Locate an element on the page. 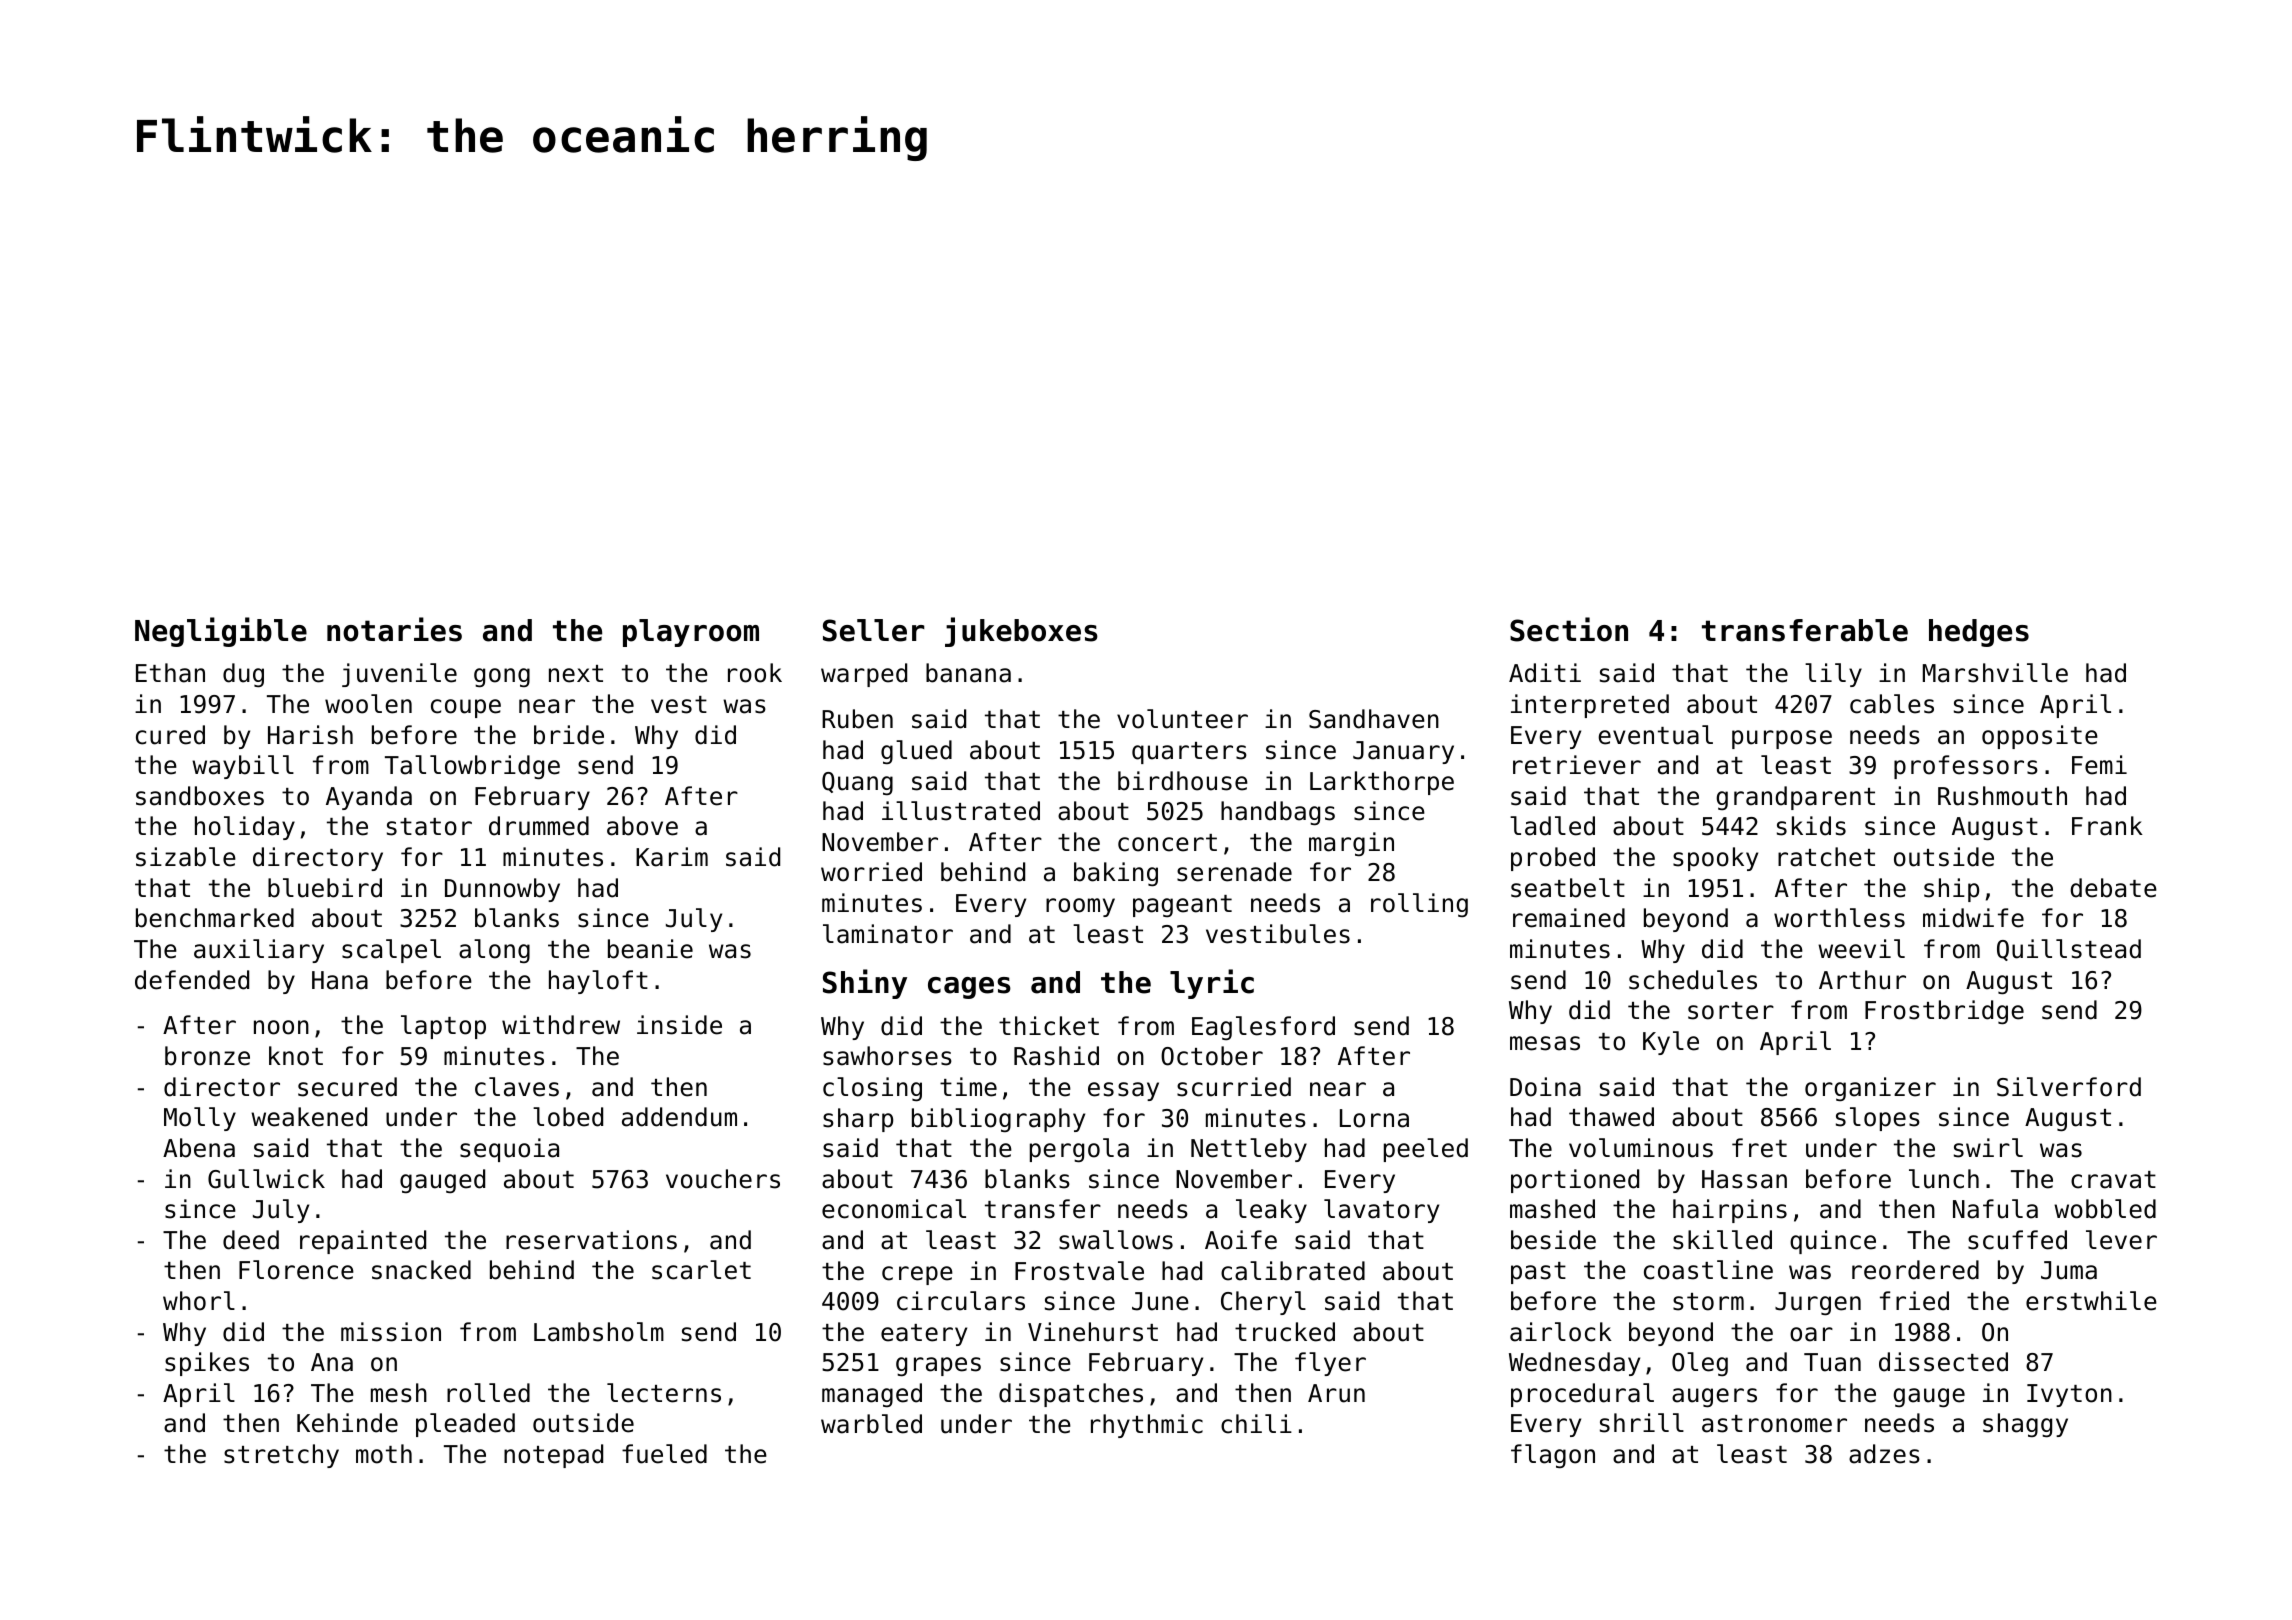 This image has width=2292, height=1620. Ruben is located at coordinates (857, 719).
